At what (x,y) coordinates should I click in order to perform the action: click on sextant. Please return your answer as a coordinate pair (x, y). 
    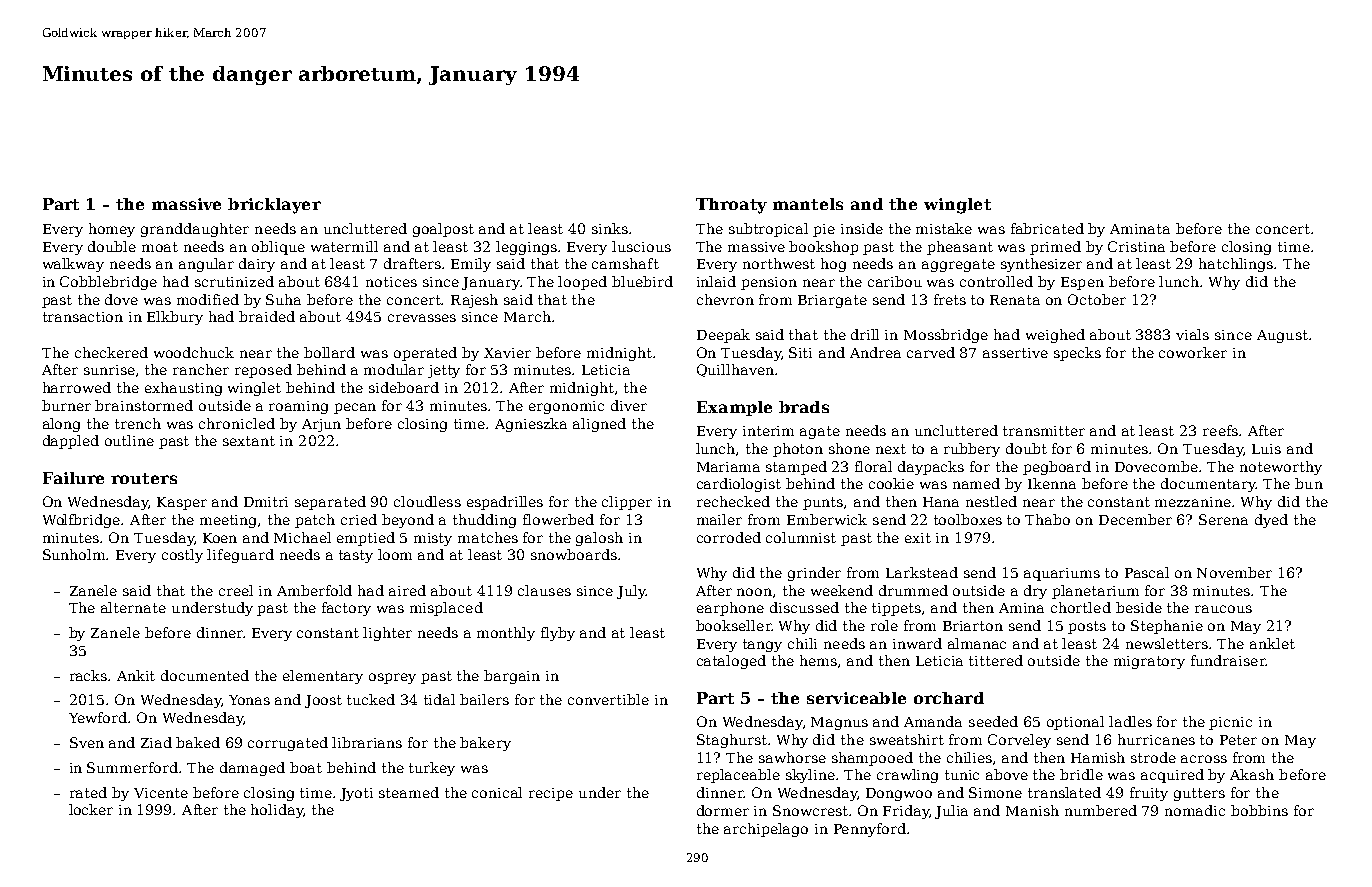
    Looking at the image, I should click on (249, 441).
